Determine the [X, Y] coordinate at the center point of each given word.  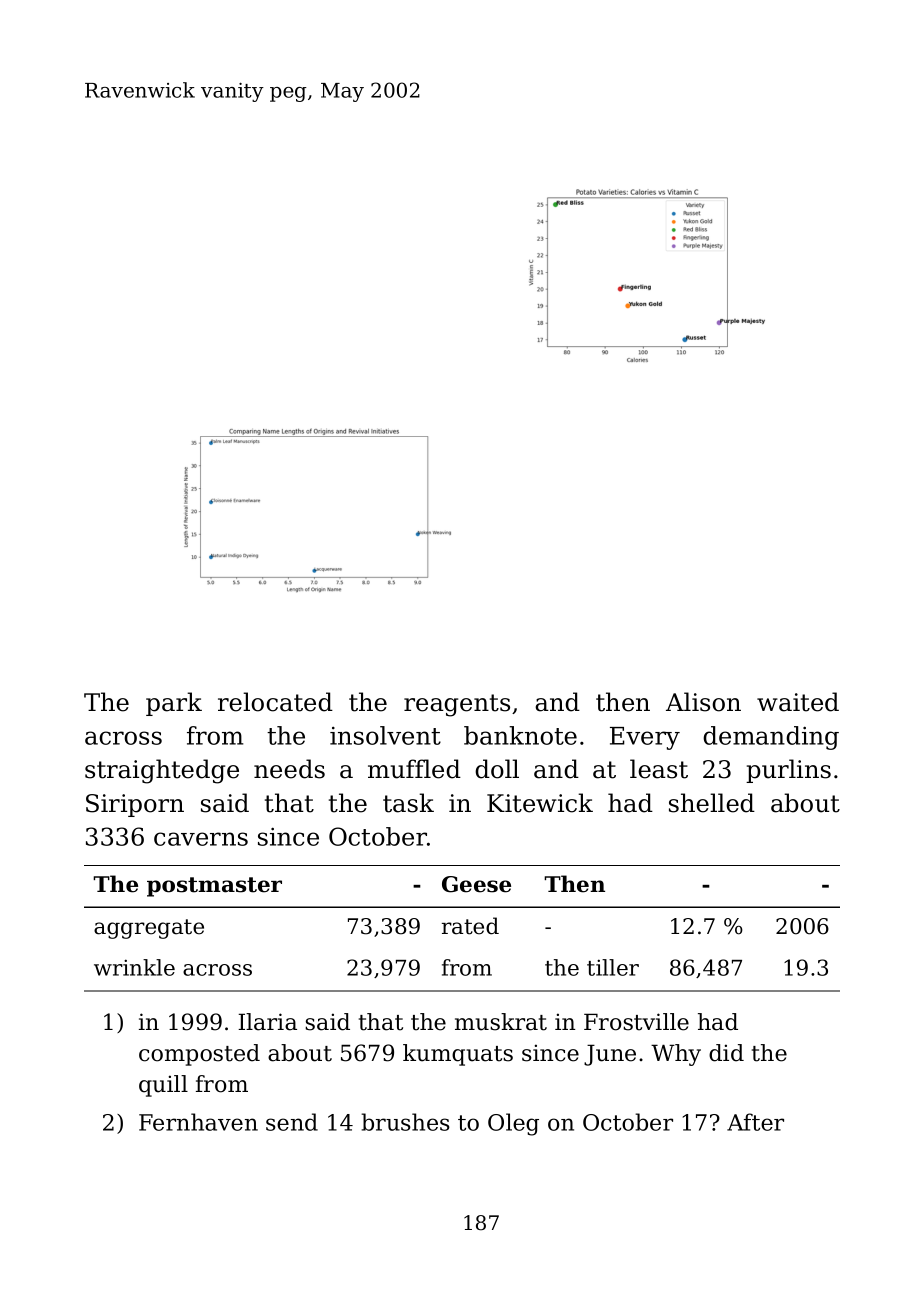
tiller [613, 967]
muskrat [501, 1022]
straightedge [162, 771]
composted [199, 1055]
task [408, 803]
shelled [712, 803]
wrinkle [134, 967]
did [726, 1053]
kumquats [458, 1055]
